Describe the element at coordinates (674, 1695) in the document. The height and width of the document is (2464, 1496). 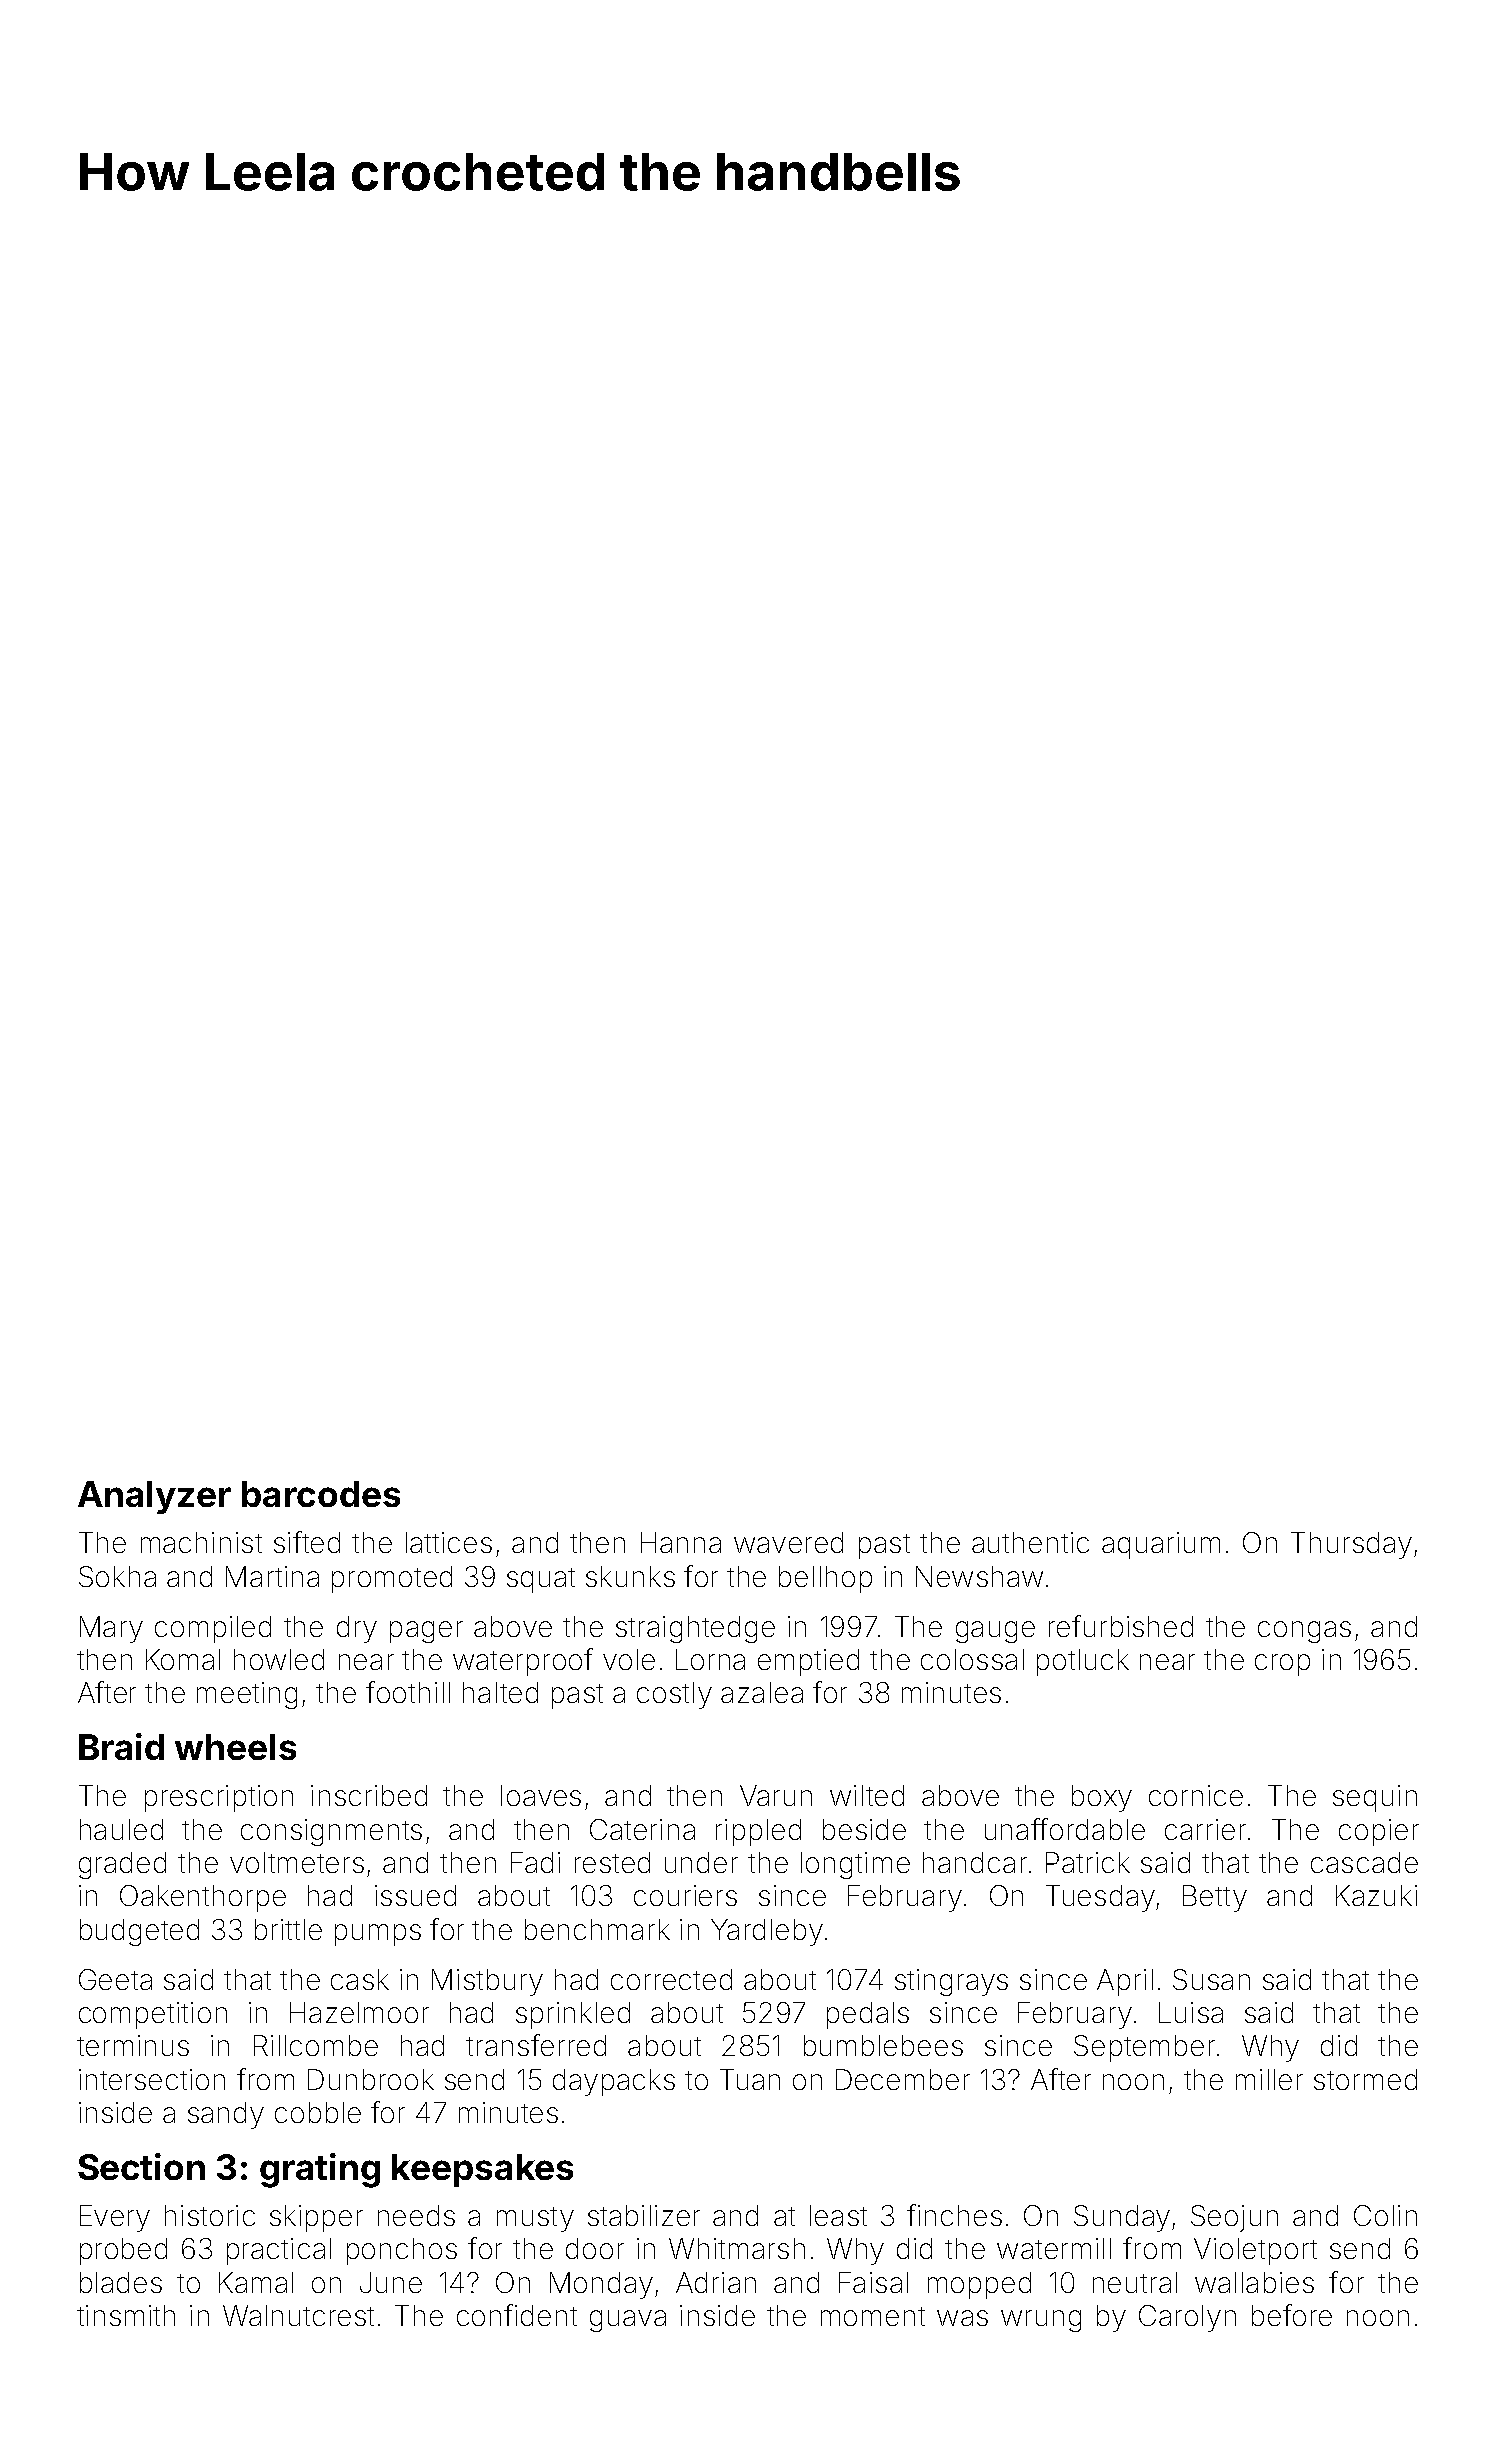
I see `costly` at that location.
